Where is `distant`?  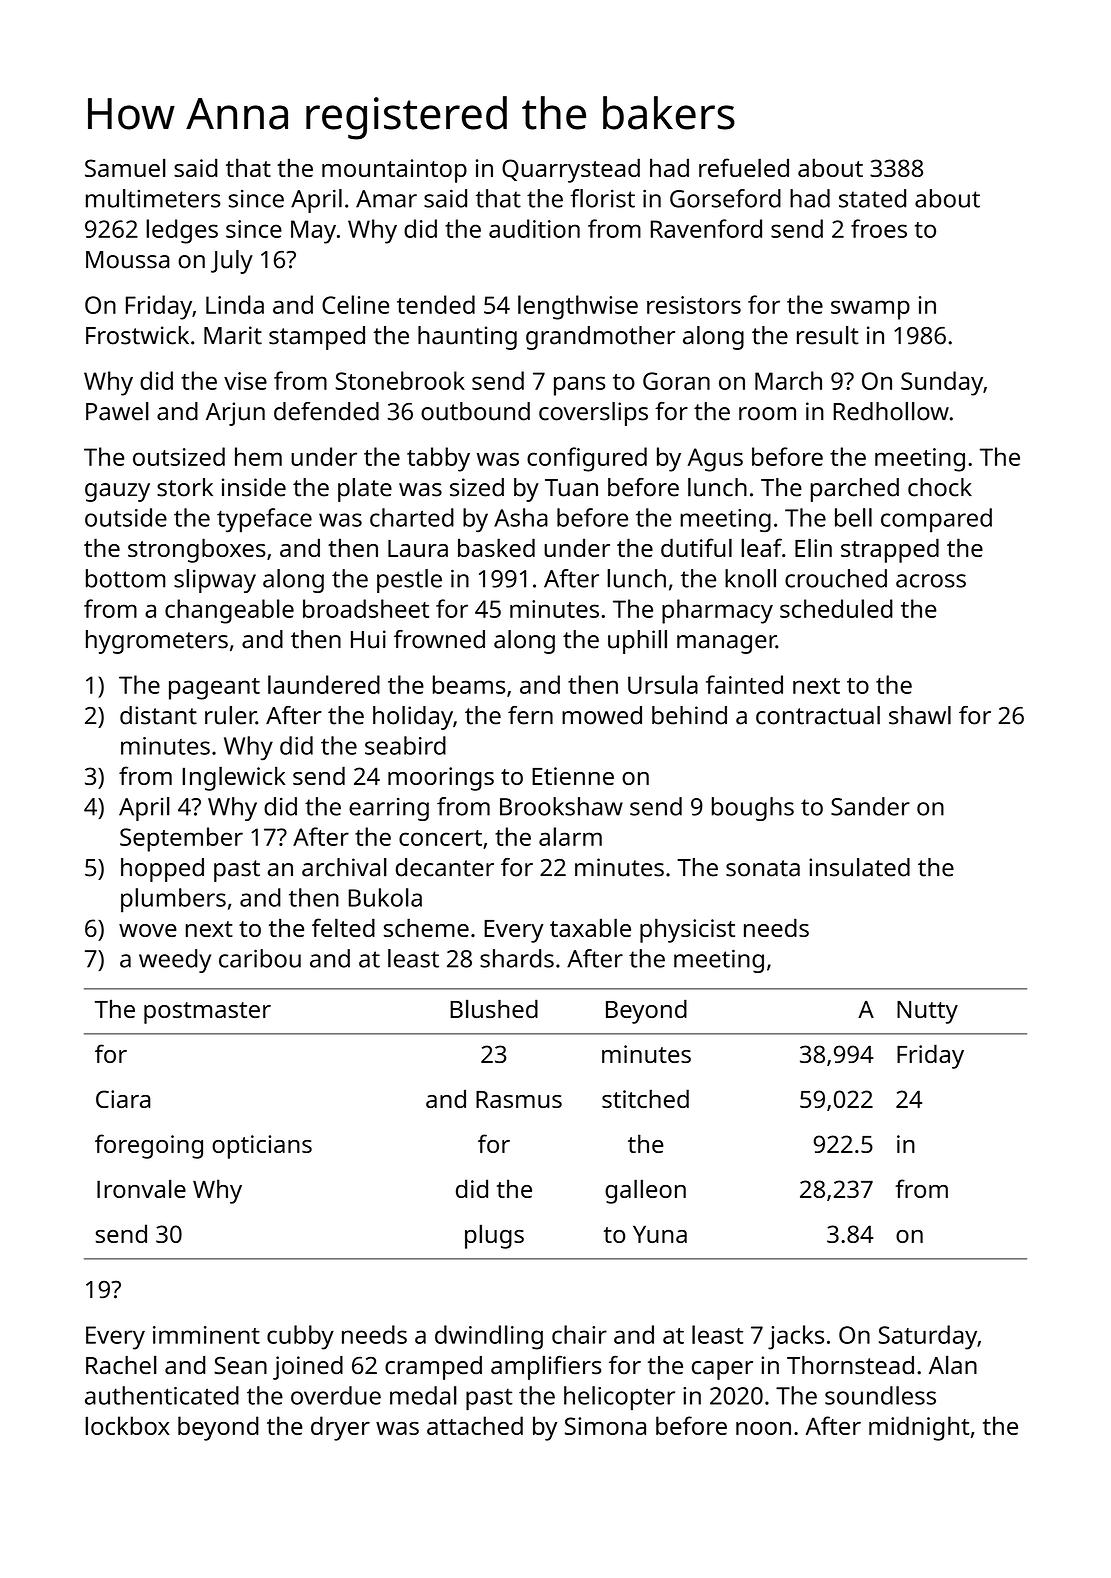
distant is located at coordinates (158, 715).
